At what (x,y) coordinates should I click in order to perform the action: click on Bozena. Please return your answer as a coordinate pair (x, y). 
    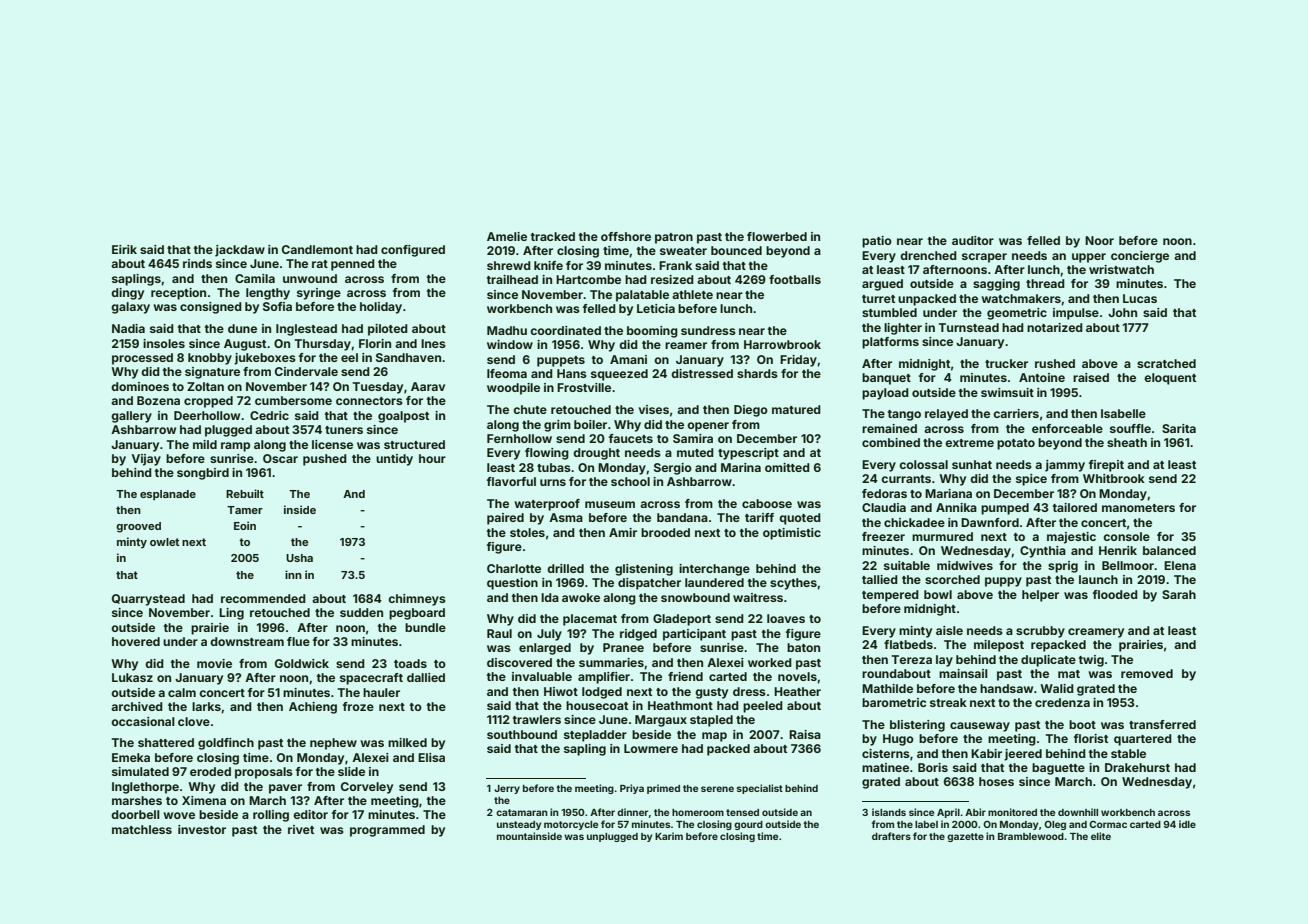
    Looking at the image, I should click on (158, 400).
